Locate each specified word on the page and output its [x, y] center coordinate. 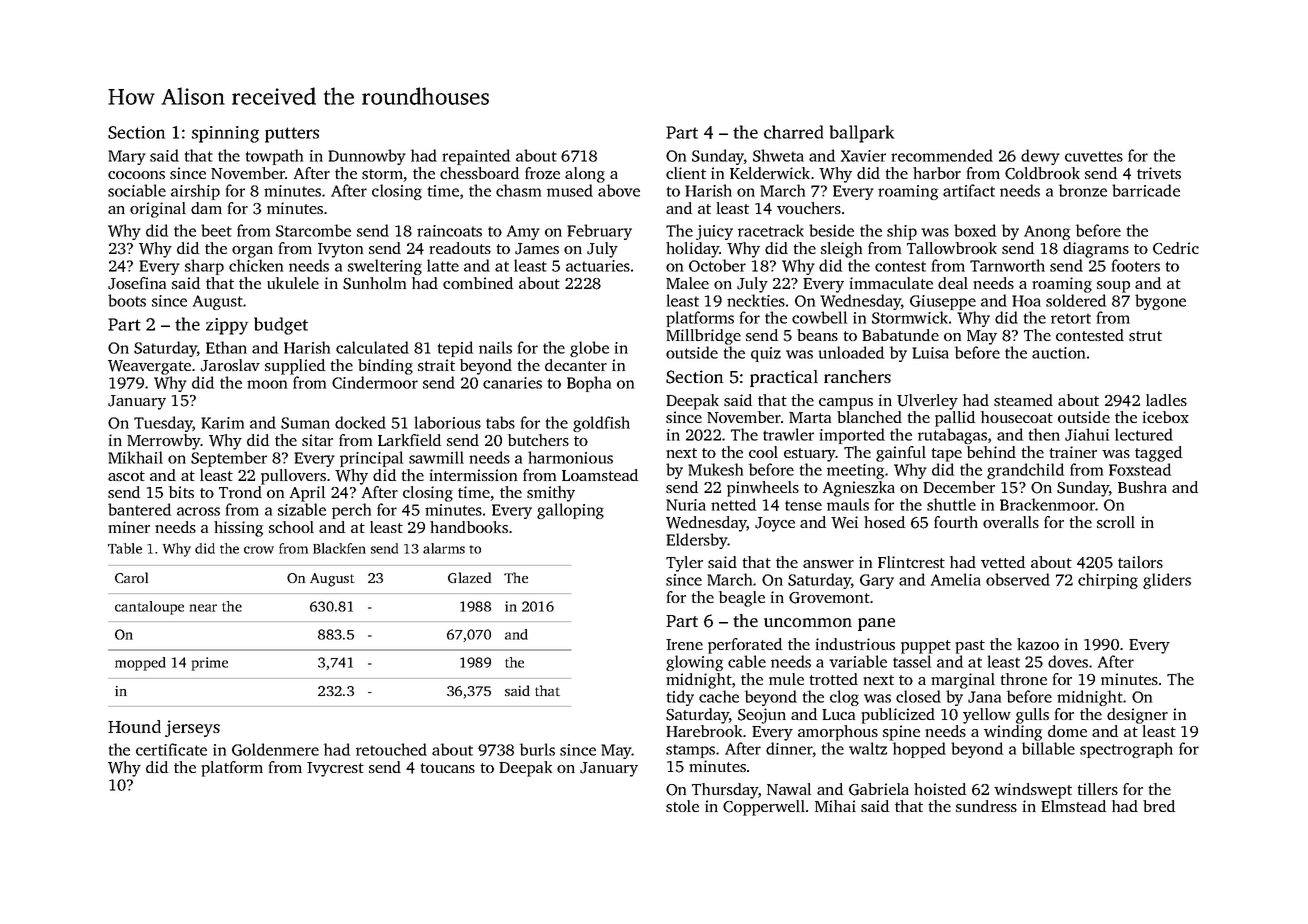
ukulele [293, 283]
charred [793, 132]
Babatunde [900, 335]
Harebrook [704, 731]
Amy [523, 232]
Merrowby [164, 442]
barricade [1146, 190]
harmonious [570, 457]
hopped [919, 750]
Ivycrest [335, 769]
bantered [139, 509]
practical [784, 378]
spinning [225, 134]
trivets [1159, 173]
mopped [140, 664]
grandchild [1025, 471]
